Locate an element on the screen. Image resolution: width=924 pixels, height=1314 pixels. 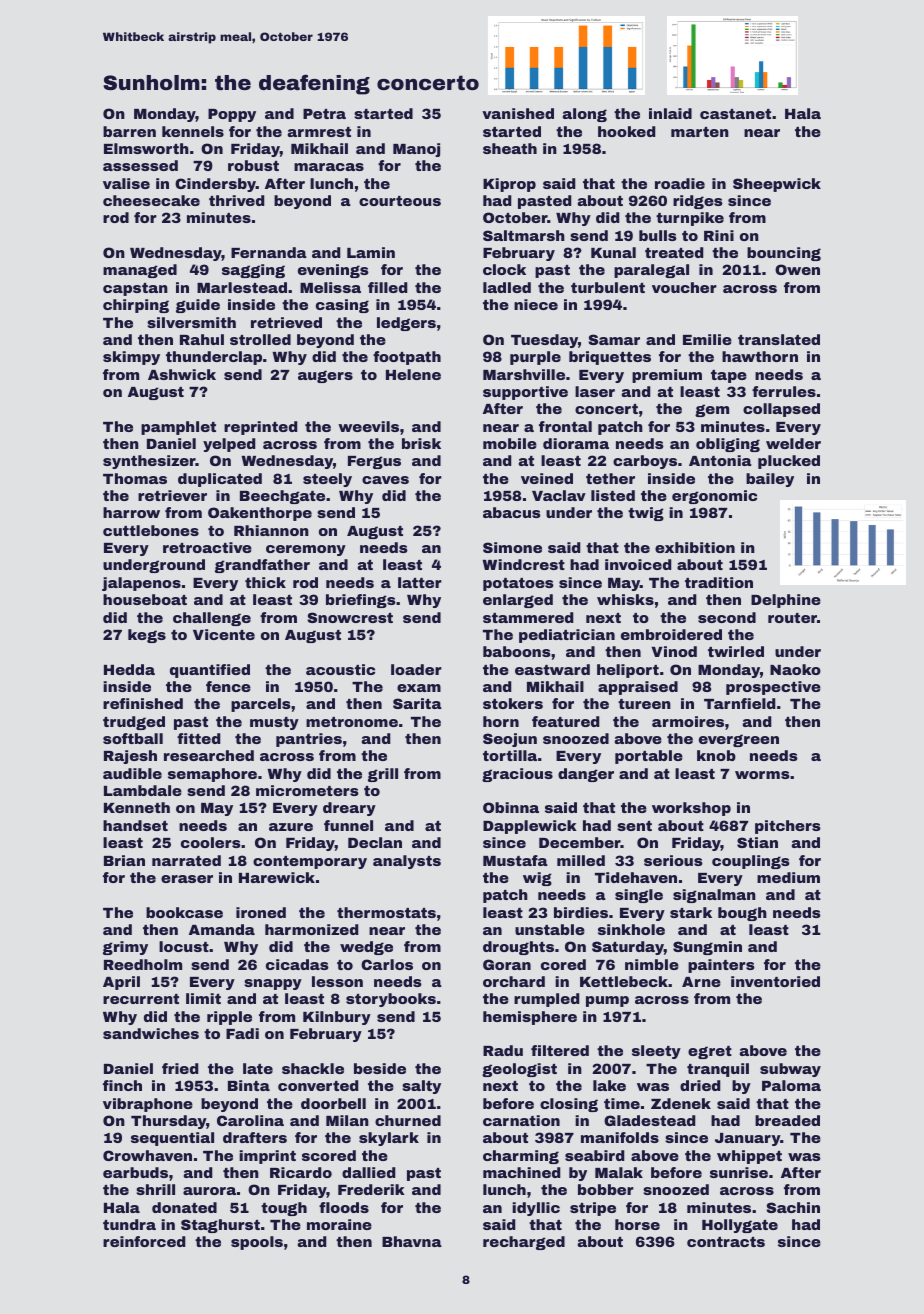
ferrules is located at coordinates (784, 391).
